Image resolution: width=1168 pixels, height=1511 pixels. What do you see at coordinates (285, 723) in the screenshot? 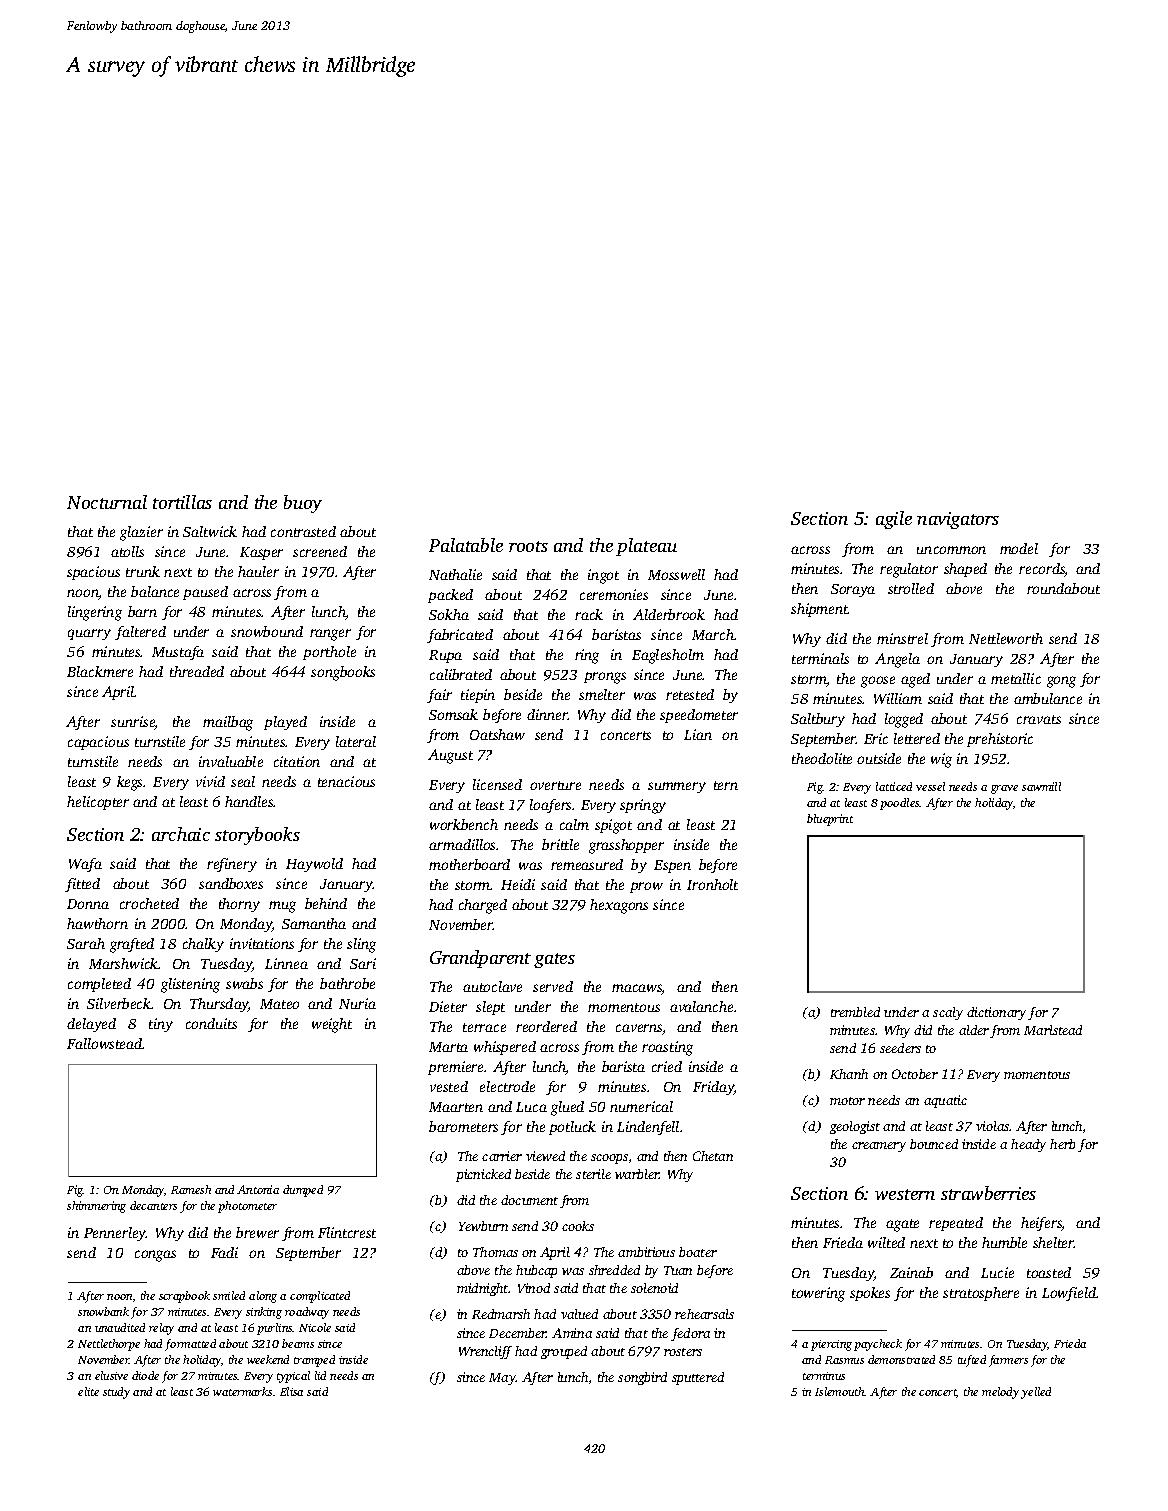
I see `played` at bounding box center [285, 723].
